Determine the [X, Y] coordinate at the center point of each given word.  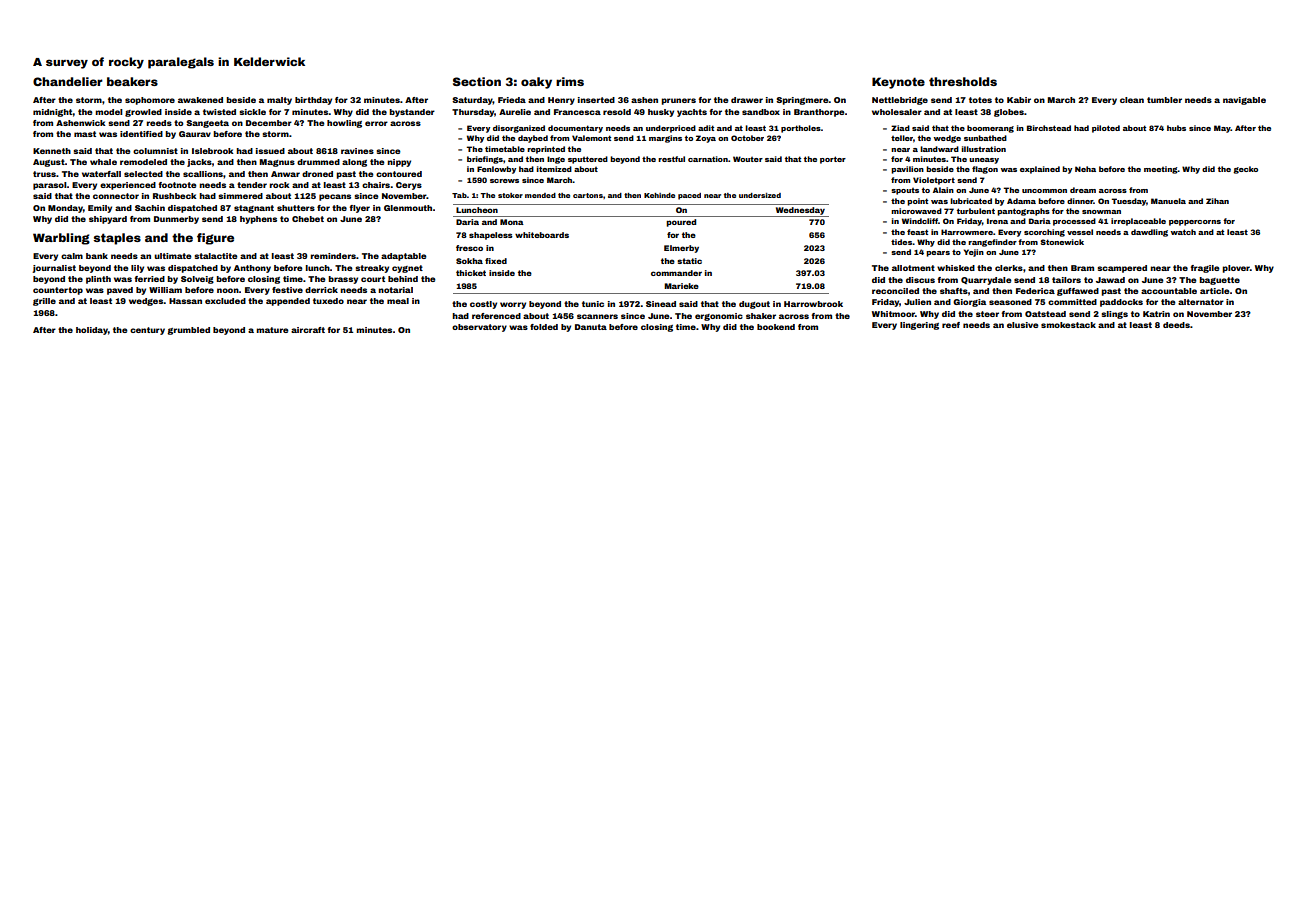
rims [570, 81]
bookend [776, 327]
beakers [132, 81]
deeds [1176, 325]
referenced [496, 316]
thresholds [963, 81]
